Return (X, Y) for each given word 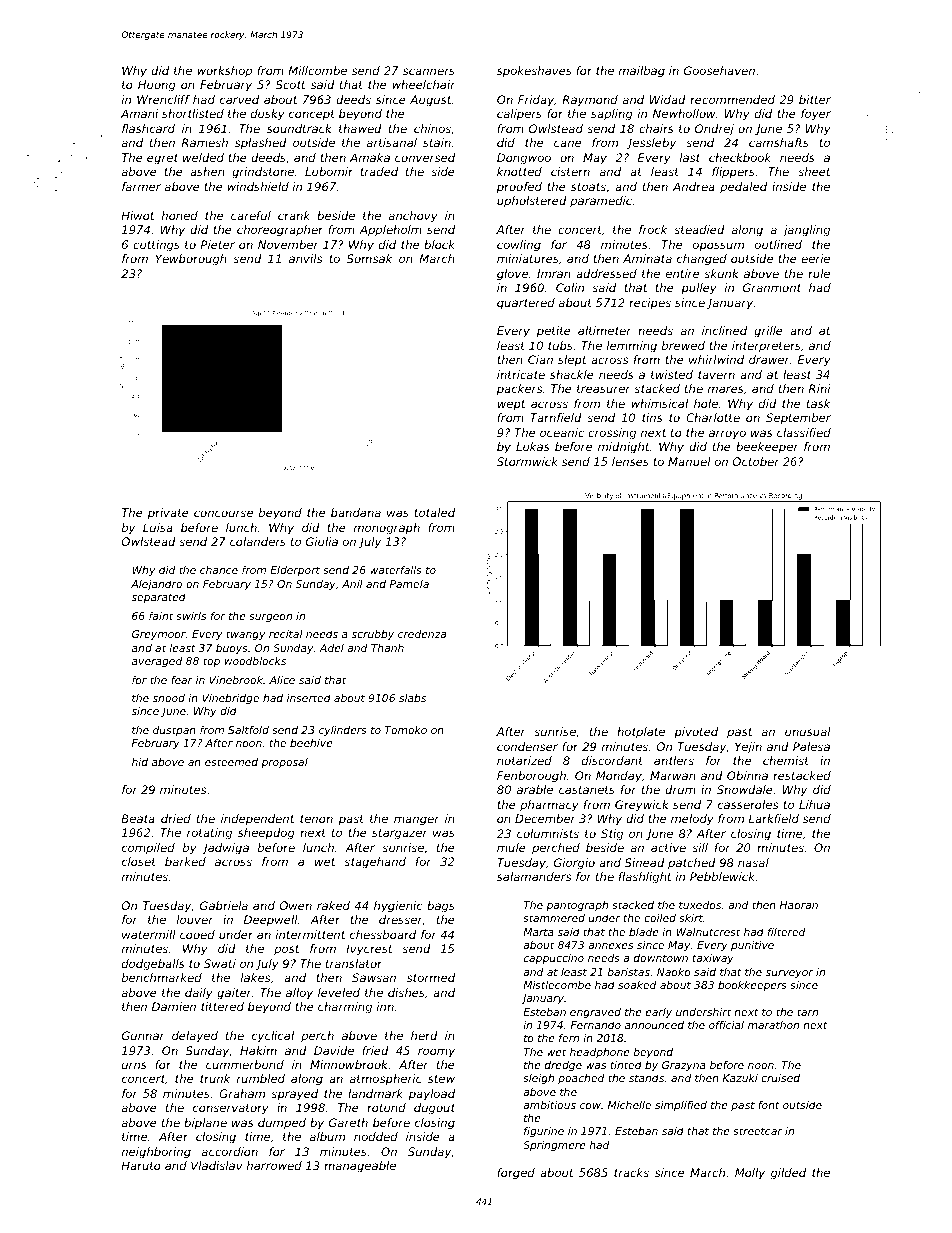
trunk (215, 1078)
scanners (429, 71)
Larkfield (774, 818)
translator (354, 963)
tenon (316, 819)
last (690, 157)
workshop (224, 72)
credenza (422, 634)
